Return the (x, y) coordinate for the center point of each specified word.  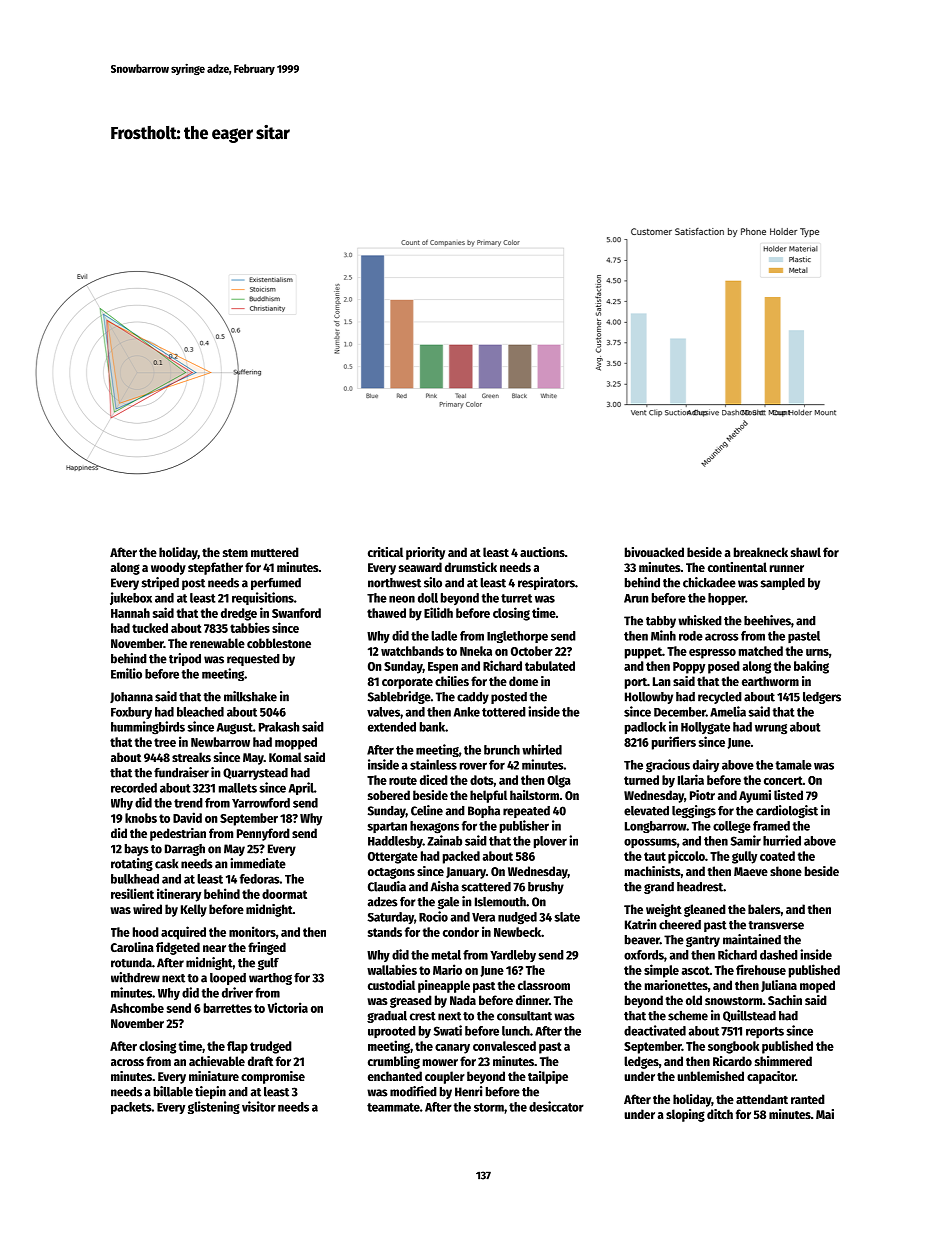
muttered (275, 552)
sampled (782, 584)
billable (173, 1091)
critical (385, 552)
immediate (258, 863)
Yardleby (513, 956)
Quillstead (749, 1016)
